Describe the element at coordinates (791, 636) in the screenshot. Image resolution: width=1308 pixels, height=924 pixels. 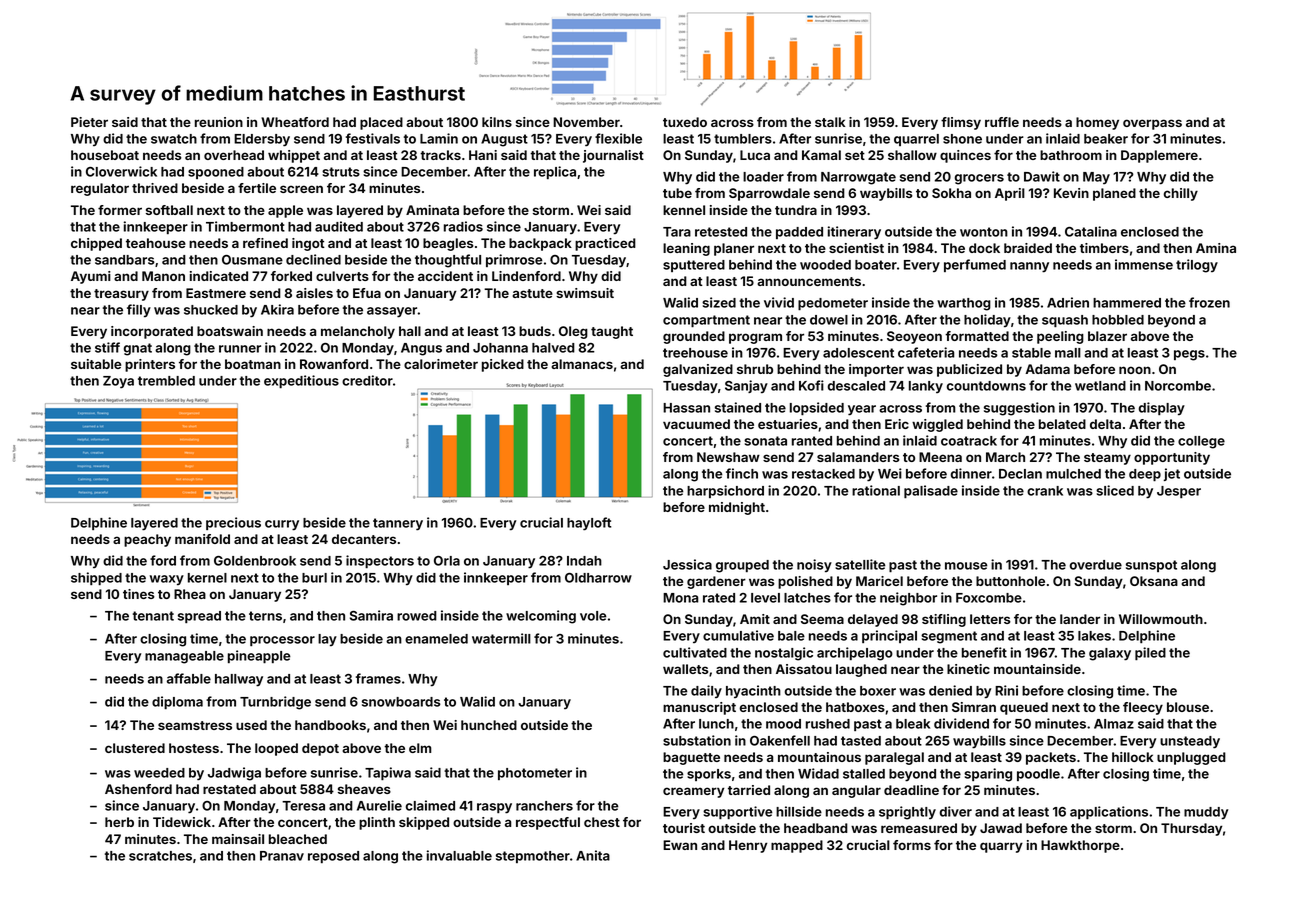
I see `bale` at that location.
